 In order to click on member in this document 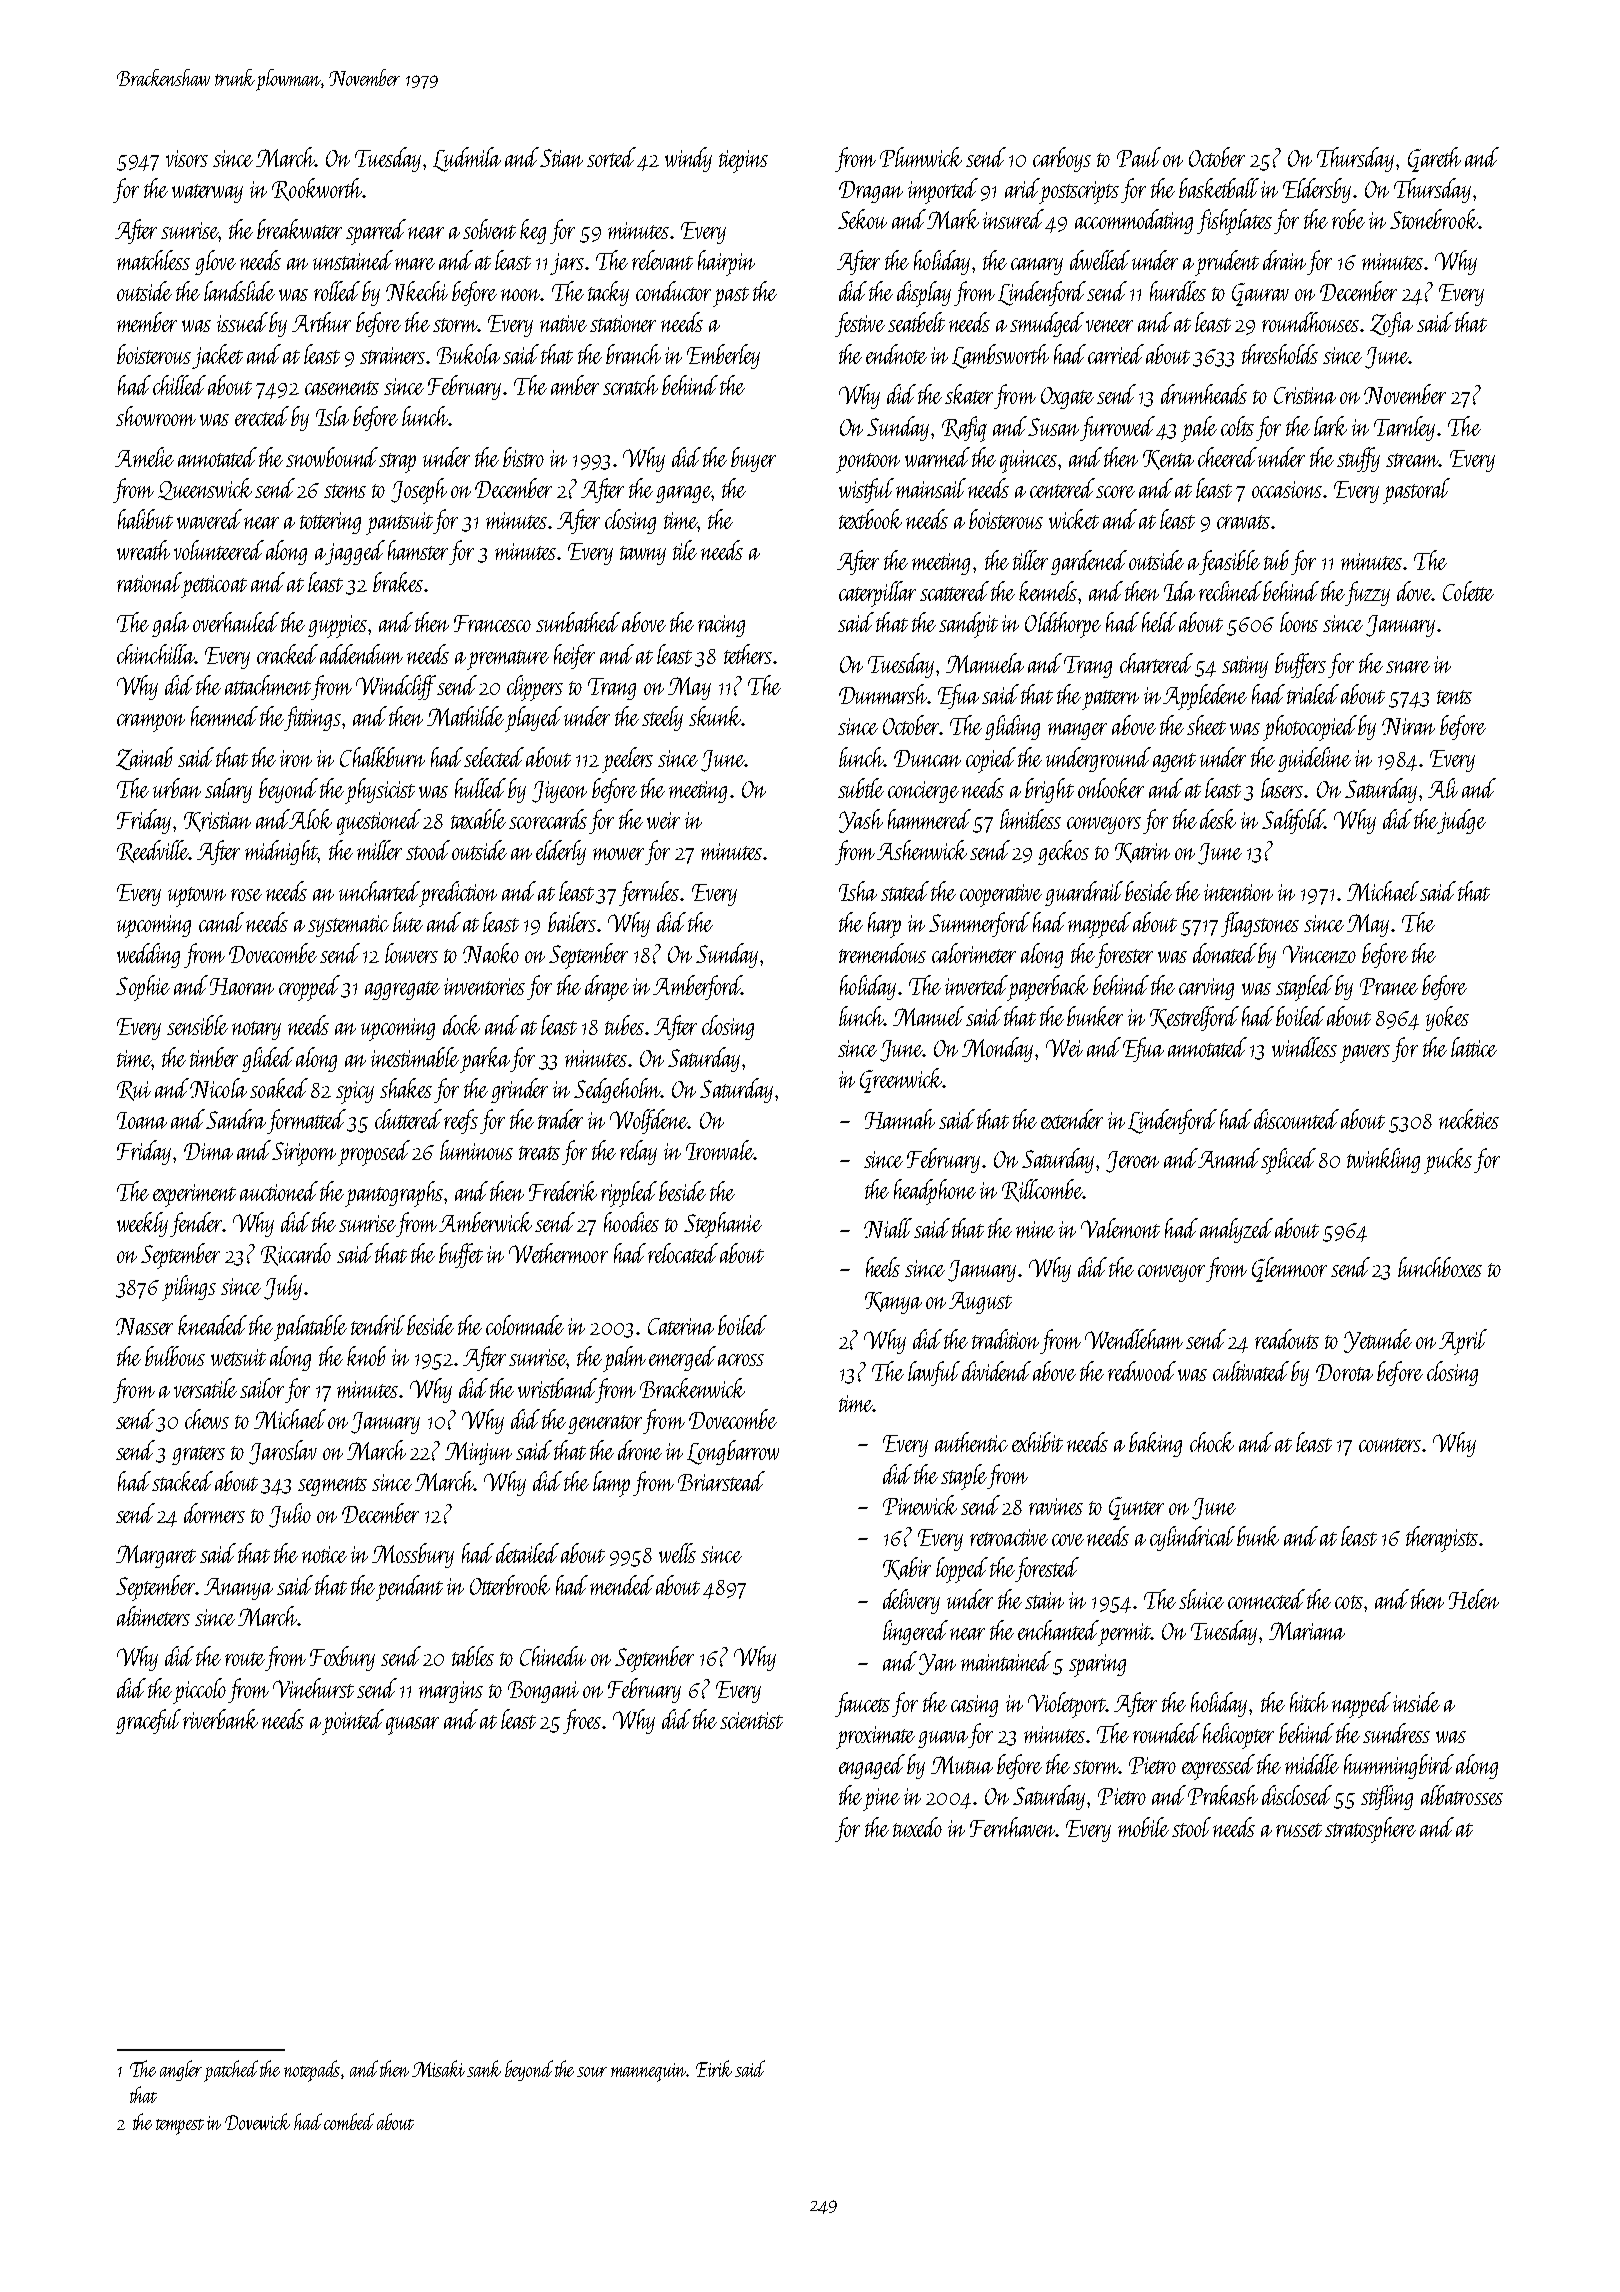, I will do `click(147, 322)`.
